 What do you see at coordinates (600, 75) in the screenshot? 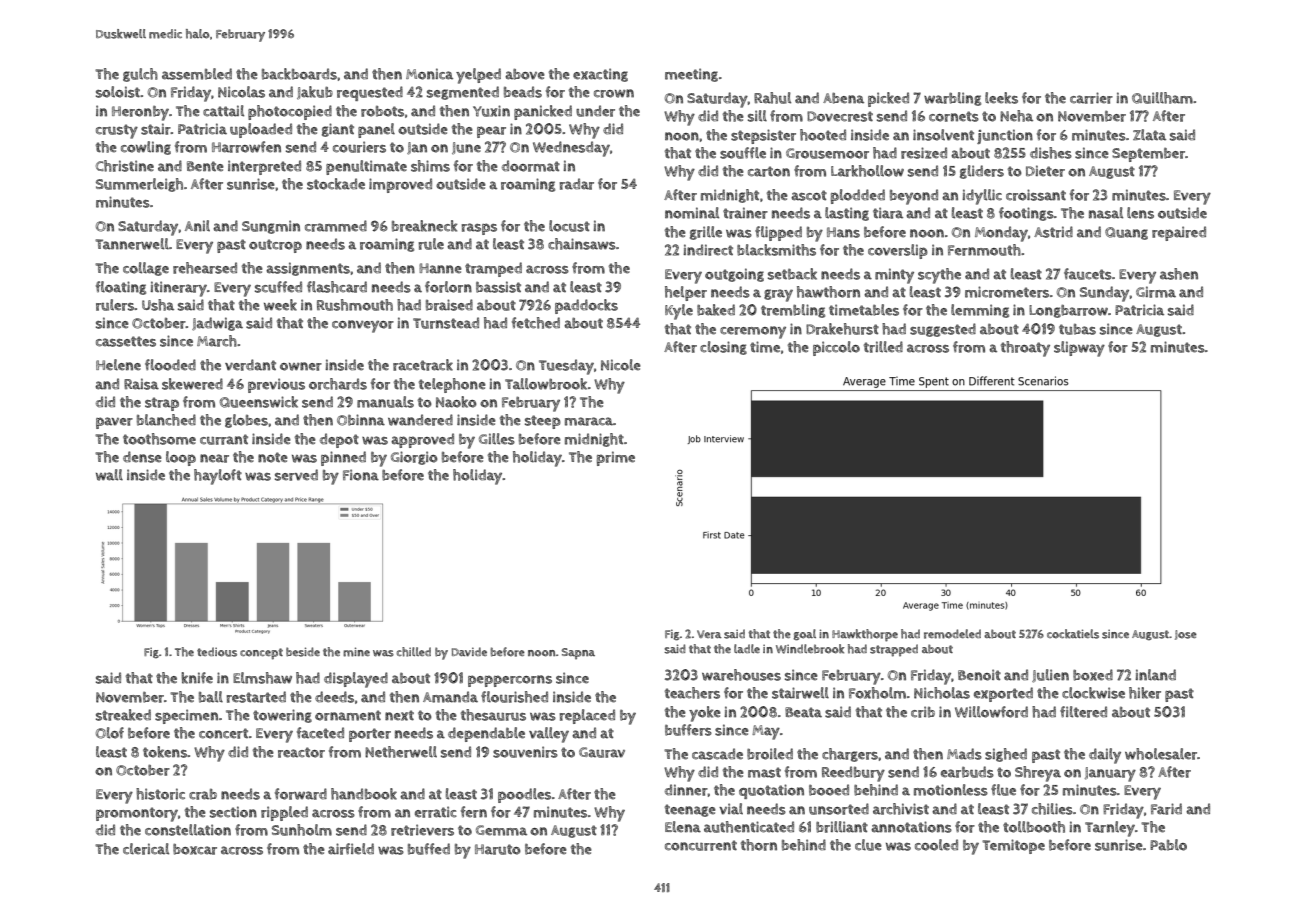
I see `exacting` at bounding box center [600, 75].
